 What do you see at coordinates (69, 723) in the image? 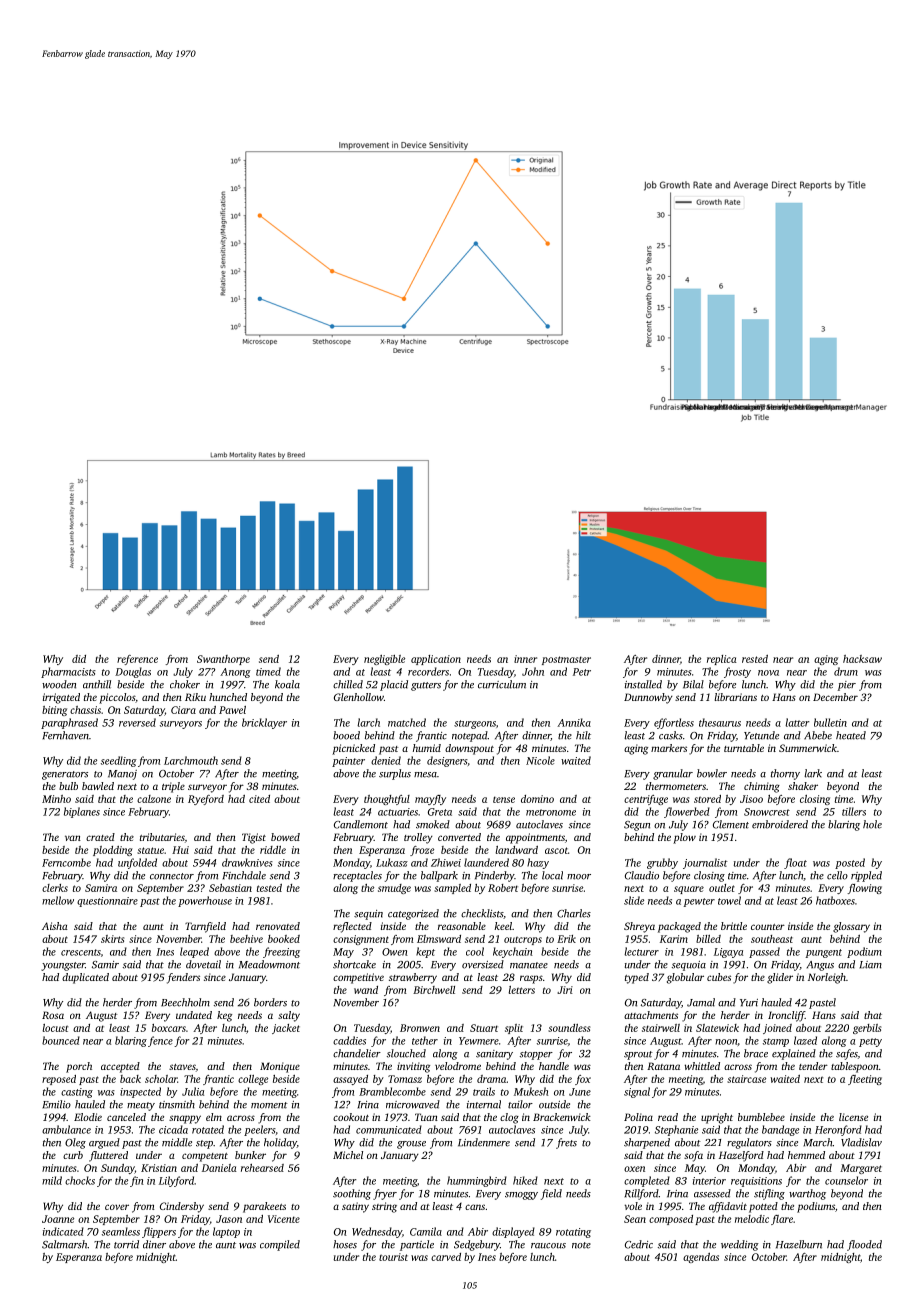
I see `paraphrased` at bounding box center [69, 723].
